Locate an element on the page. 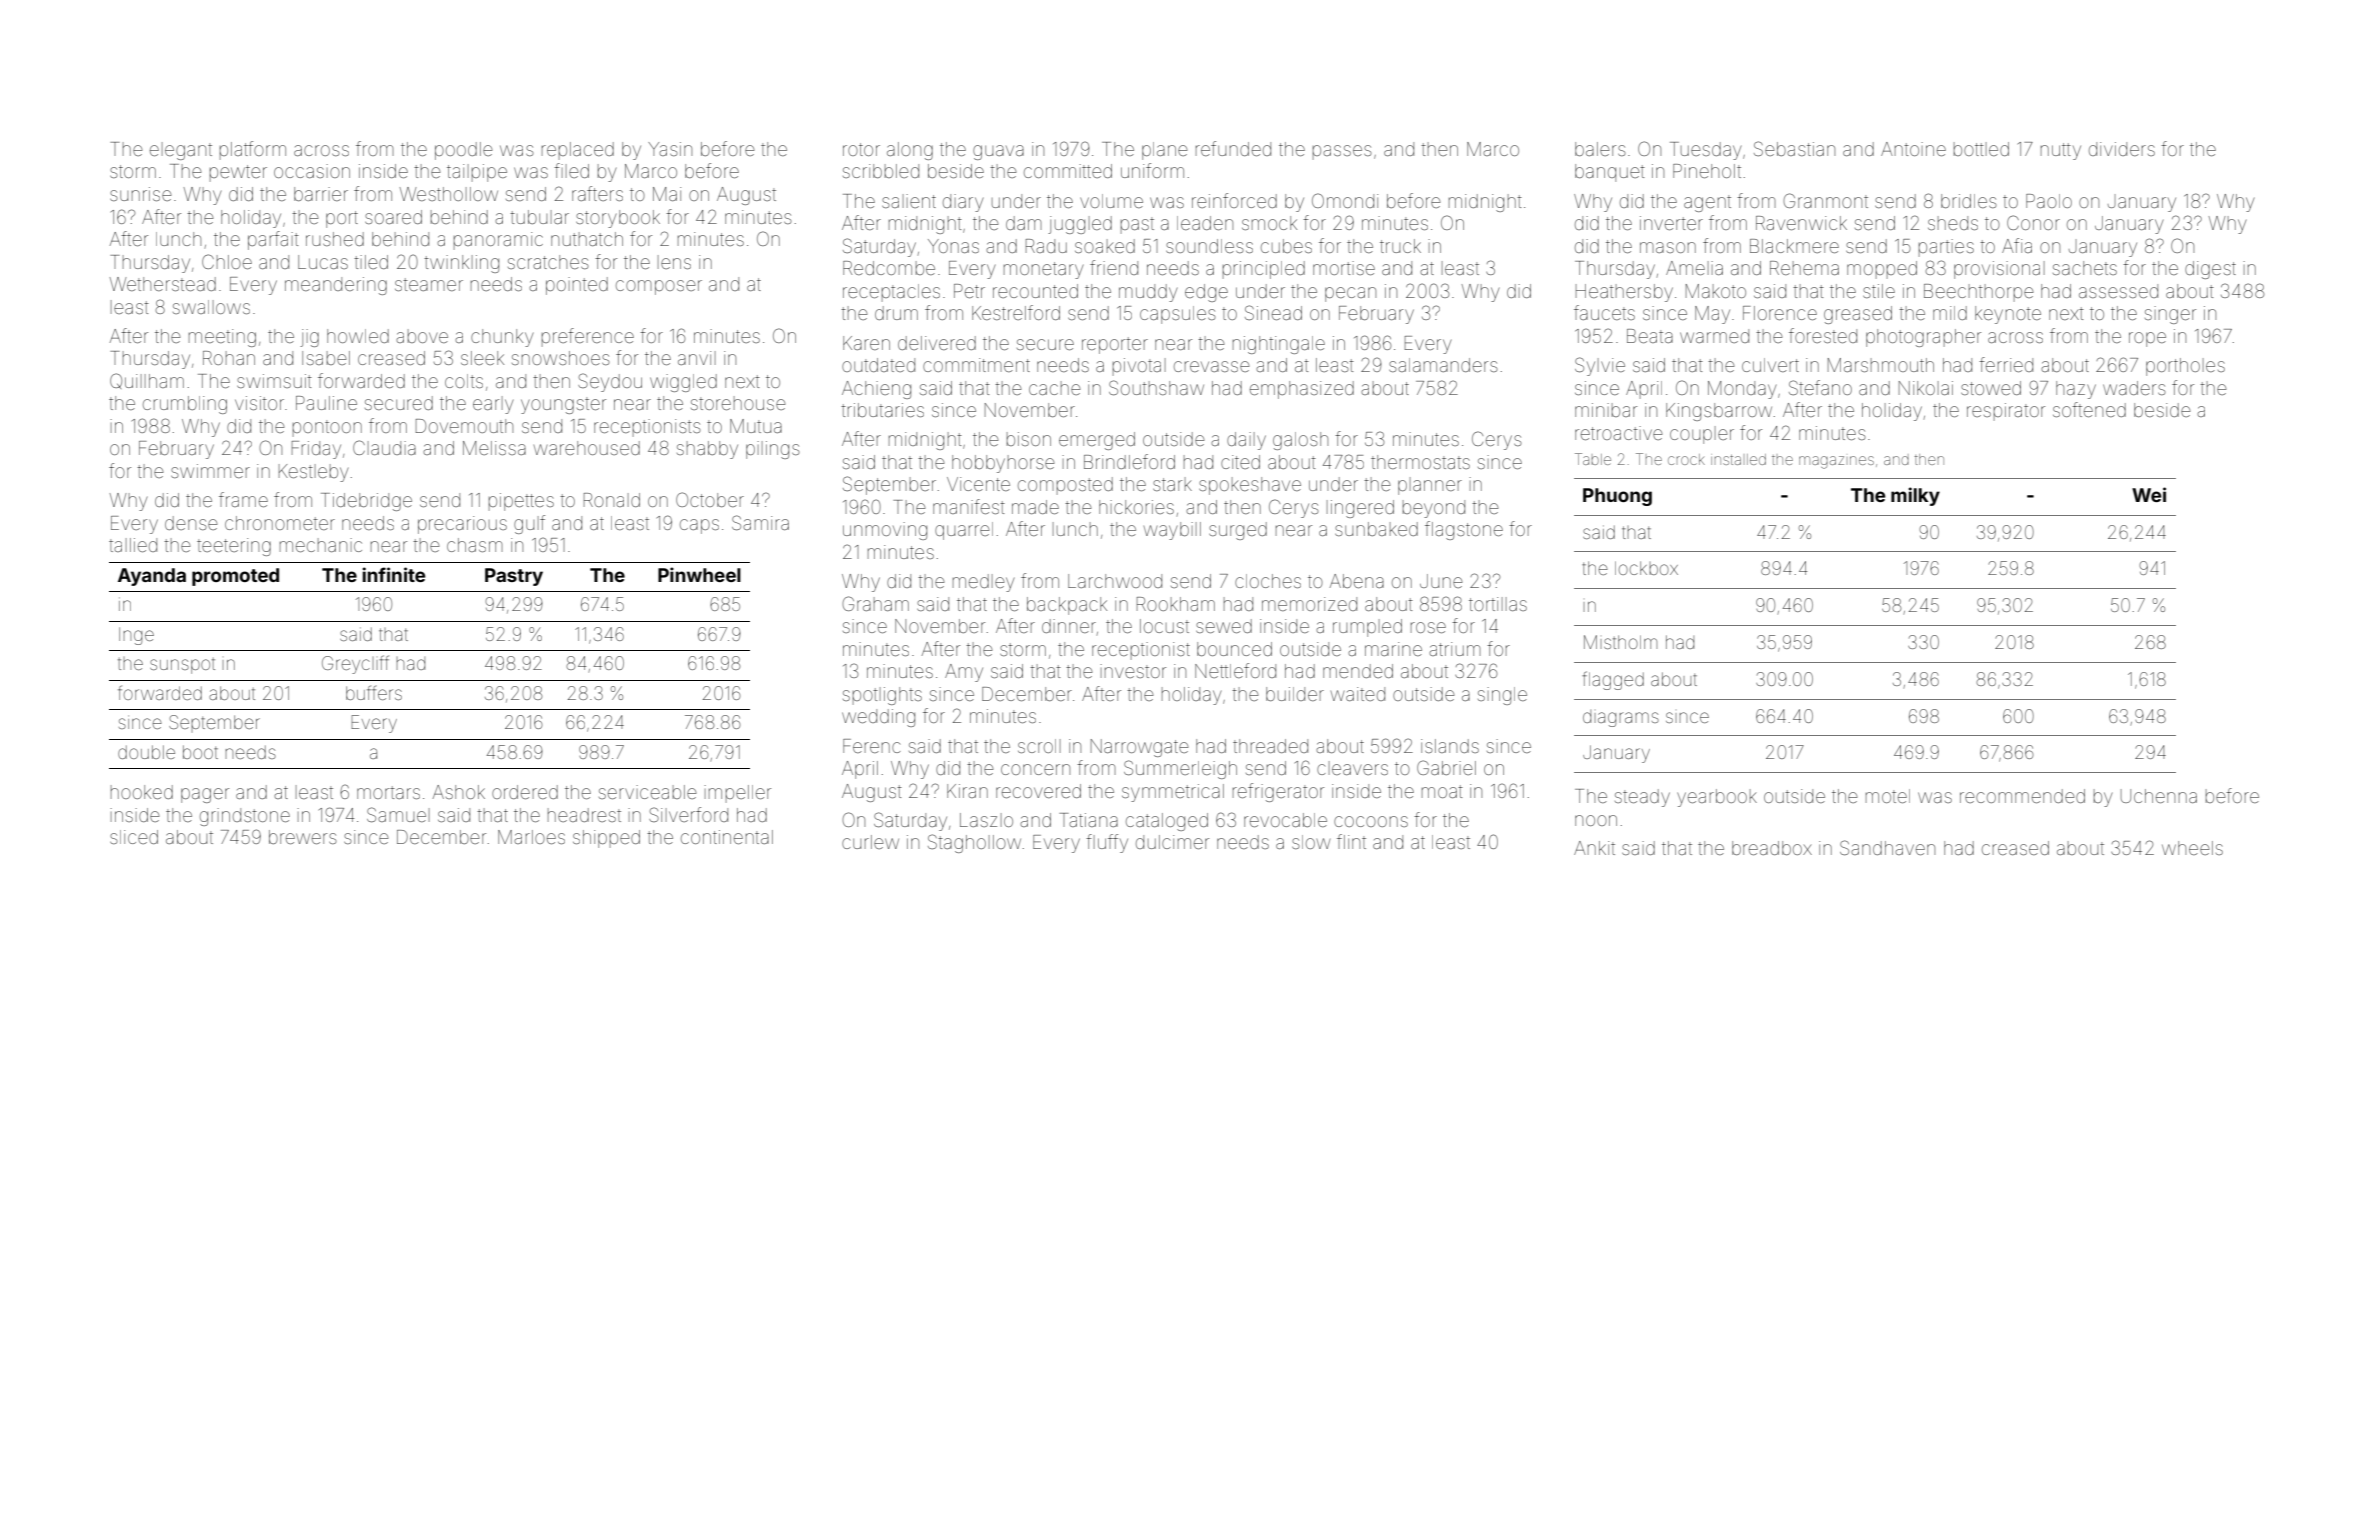 This image has width=2375, height=1537. Ankit is located at coordinates (1594, 848).
